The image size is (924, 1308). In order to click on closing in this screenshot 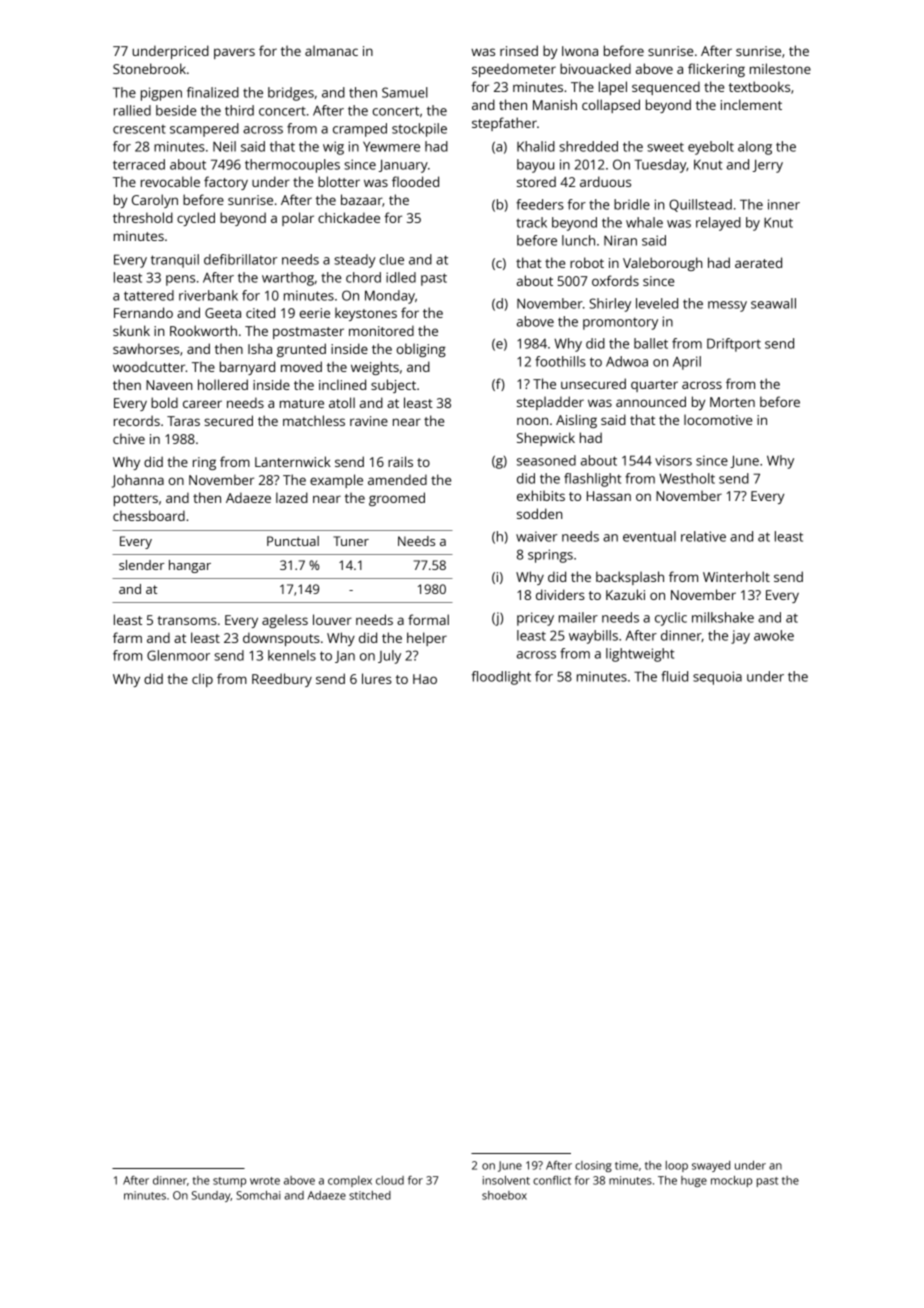, I will do `click(593, 1166)`.
